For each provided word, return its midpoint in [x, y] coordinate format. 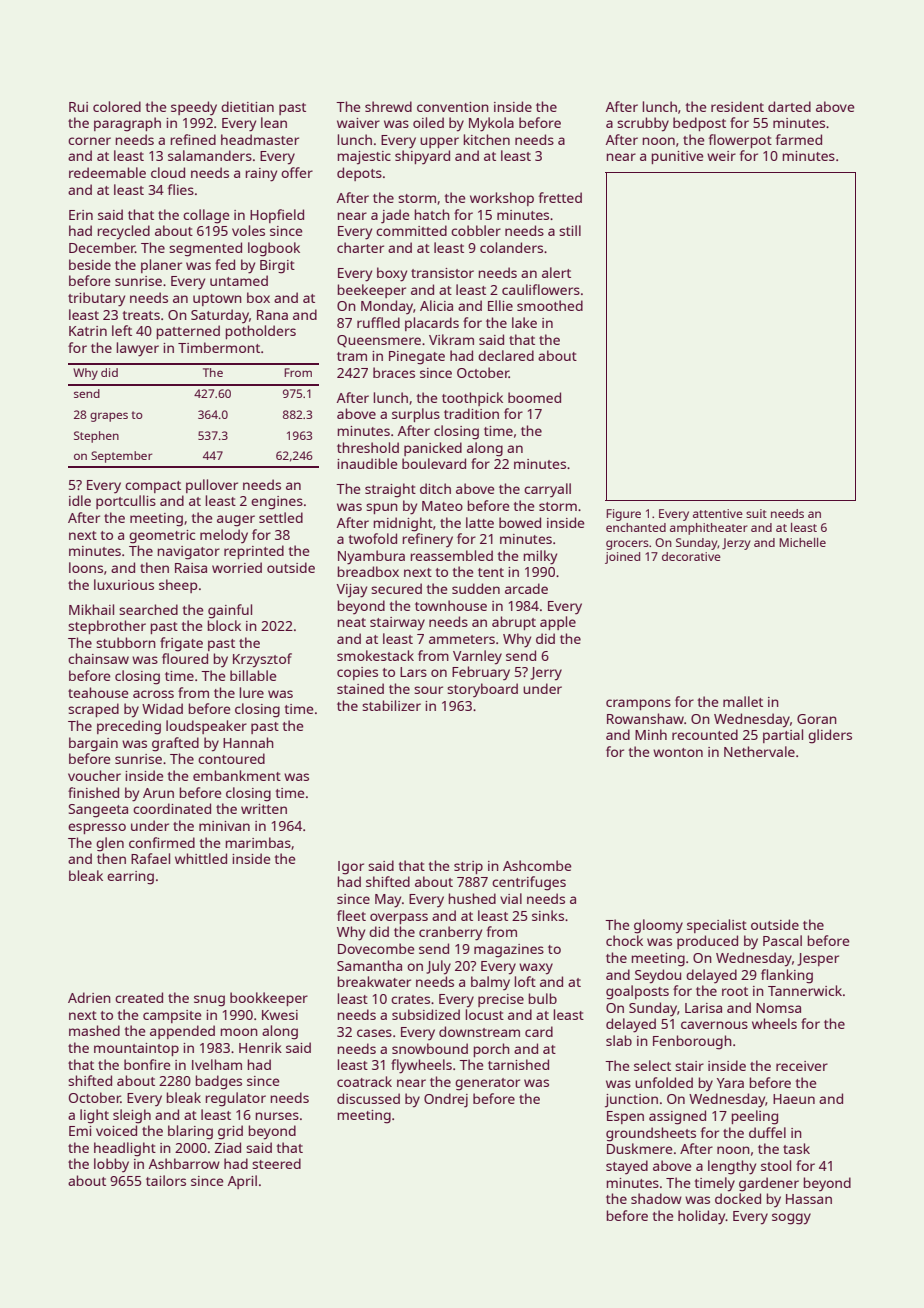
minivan [224, 826]
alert [556, 272]
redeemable [107, 172]
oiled [428, 122]
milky [540, 557]
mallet [743, 701]
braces [394, 372]
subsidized [426, 1014]
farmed [799, 139]
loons [86, 567]
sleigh [132, 1116]
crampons [638, 704]
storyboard [482, 690]
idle [80, 500]
